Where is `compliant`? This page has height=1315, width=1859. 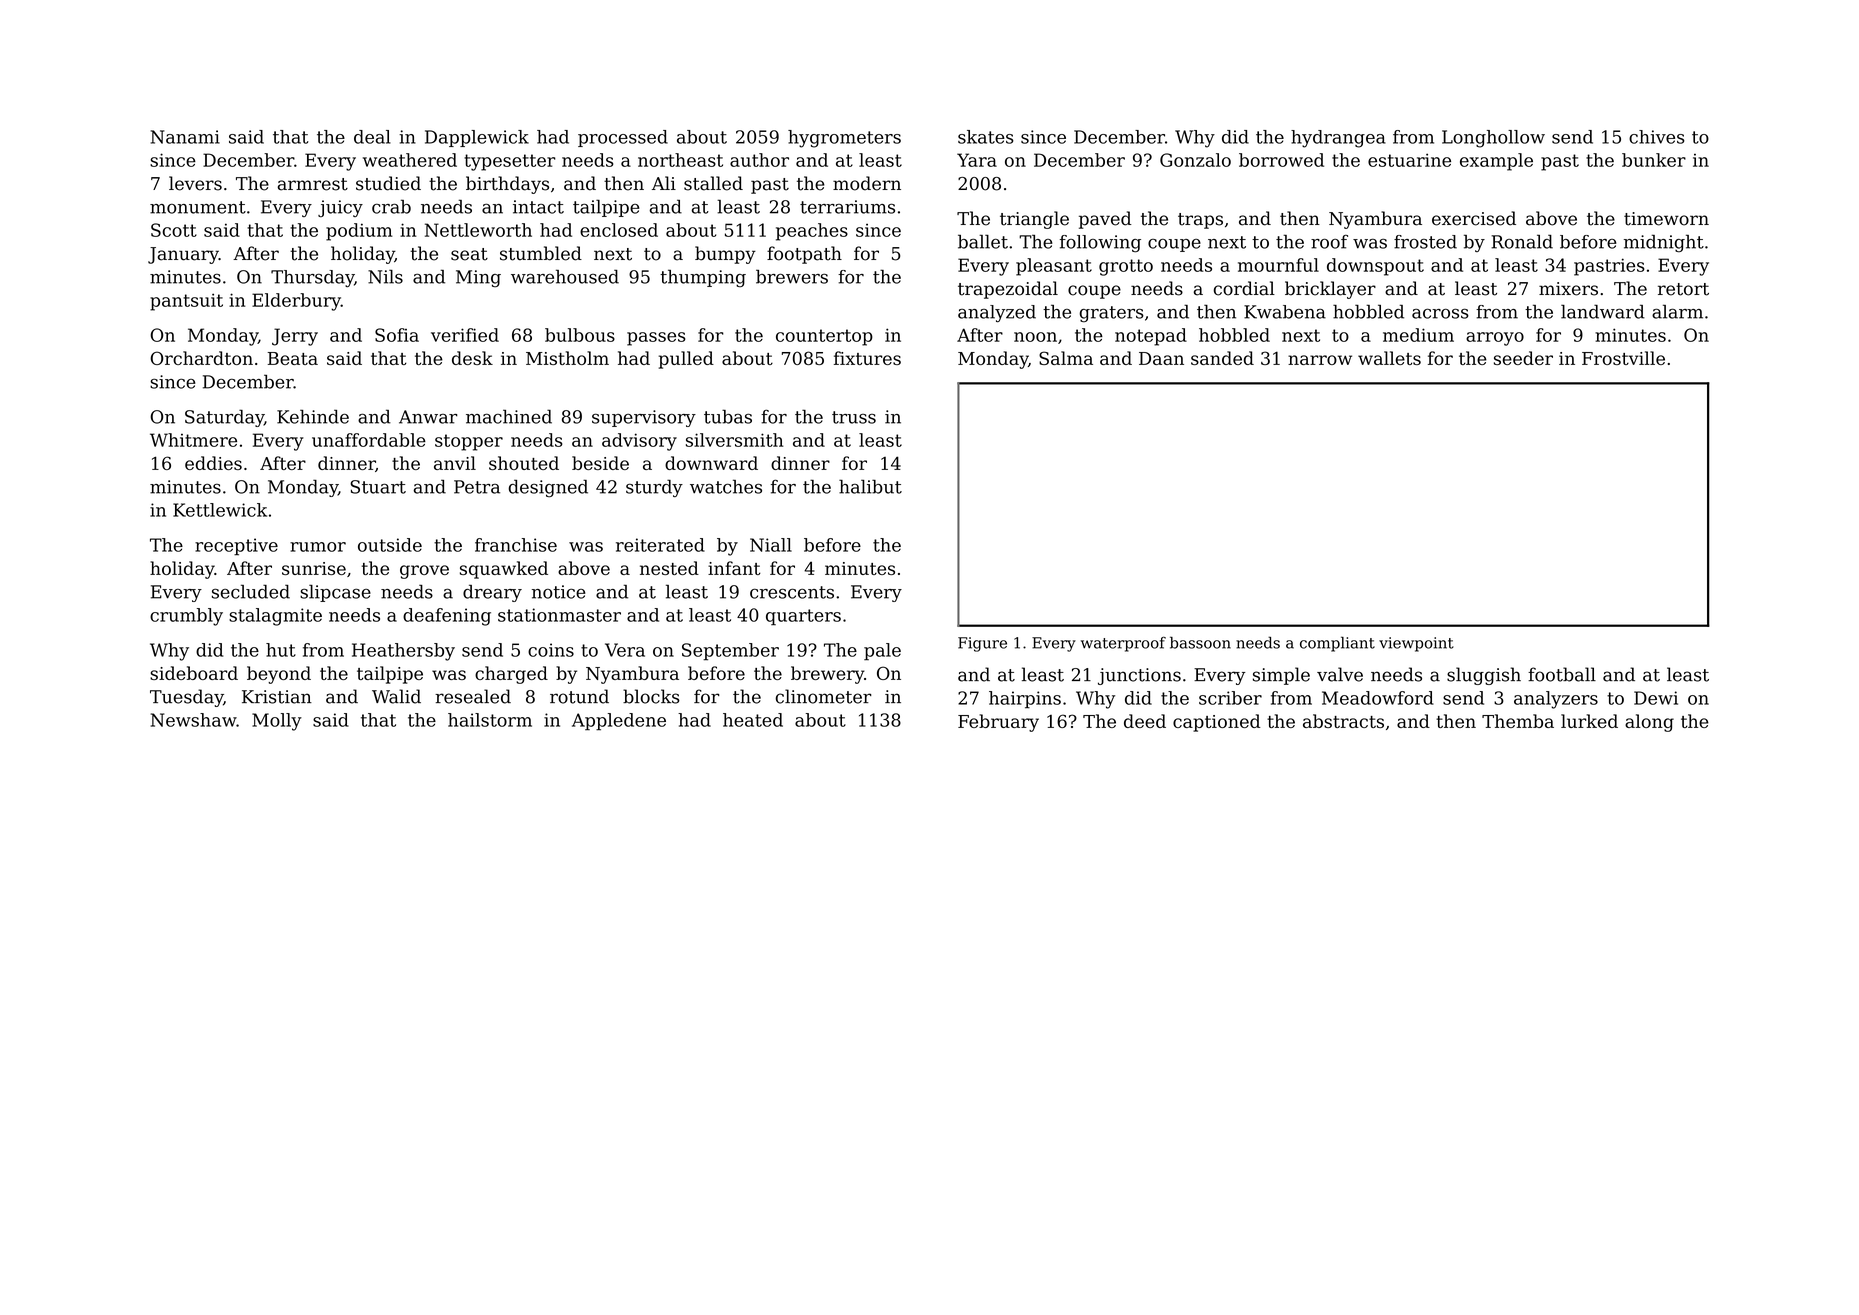
compliant is located at coordinates (1337, 644).
